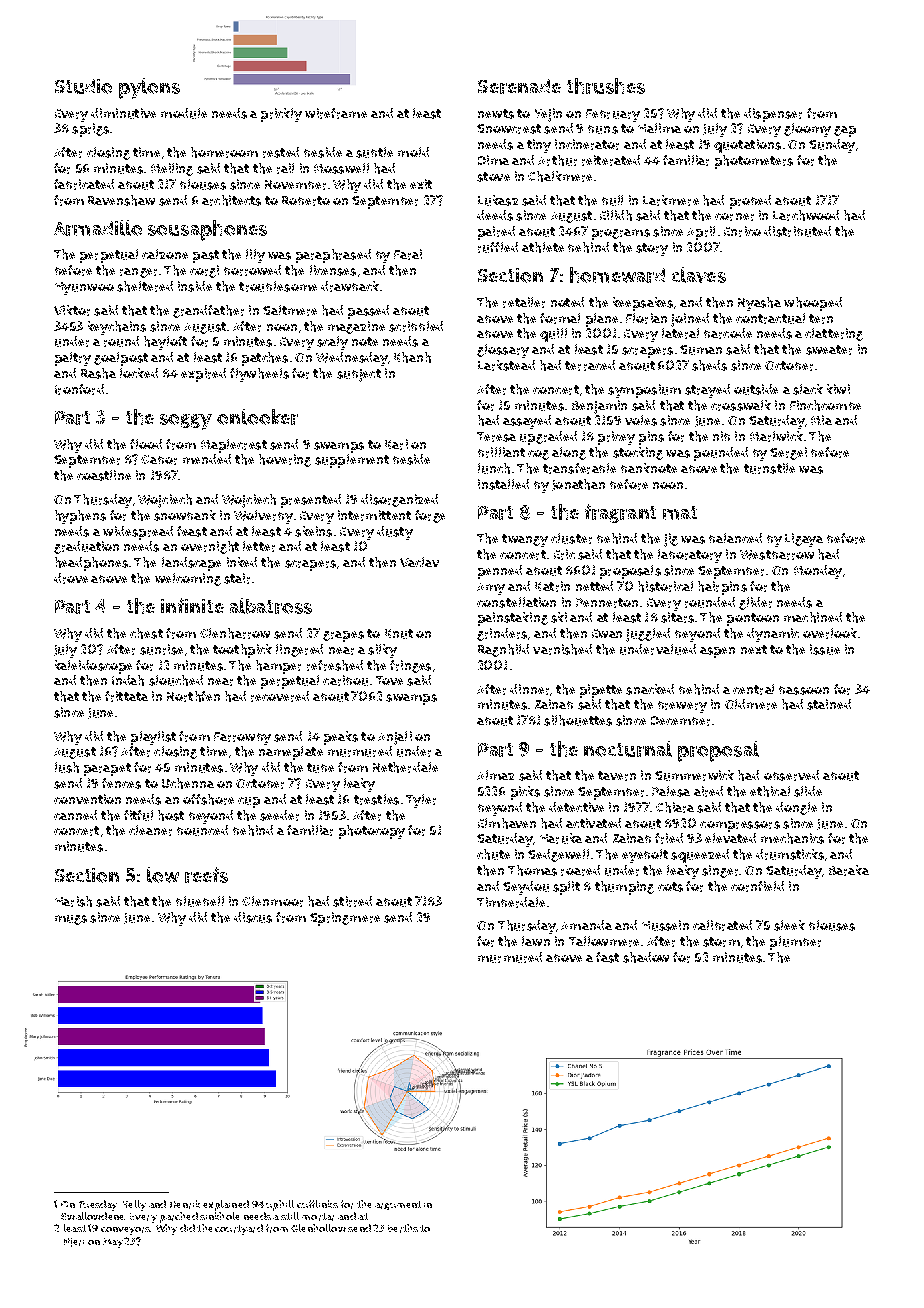  Describe the element at coordinates (525, 540) in the screenshot. I see `twangy` at that location.
